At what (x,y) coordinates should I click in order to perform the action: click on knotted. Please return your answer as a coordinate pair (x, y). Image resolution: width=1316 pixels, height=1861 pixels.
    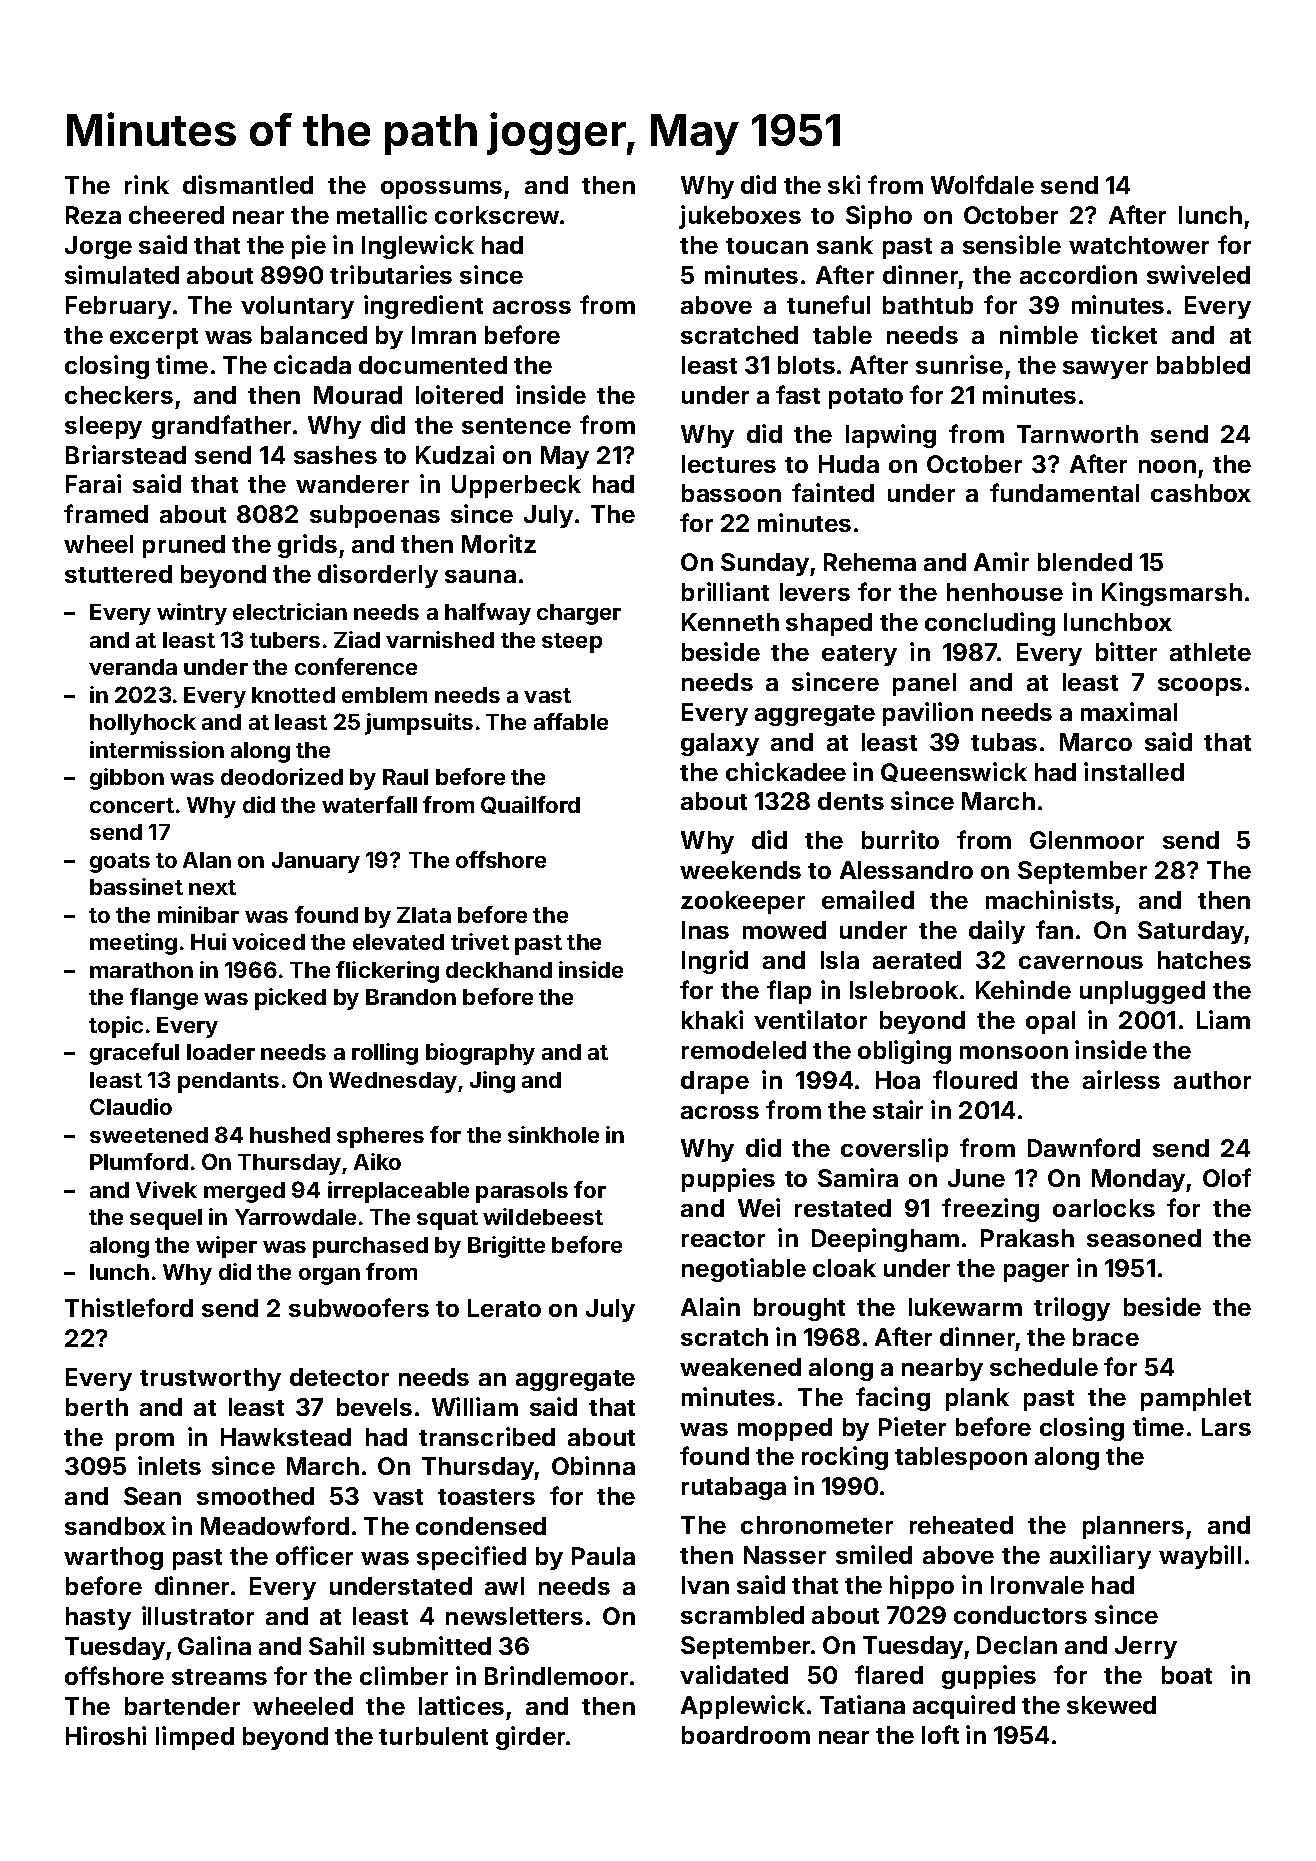
    Looking at the image, I should click on (293, 695).
